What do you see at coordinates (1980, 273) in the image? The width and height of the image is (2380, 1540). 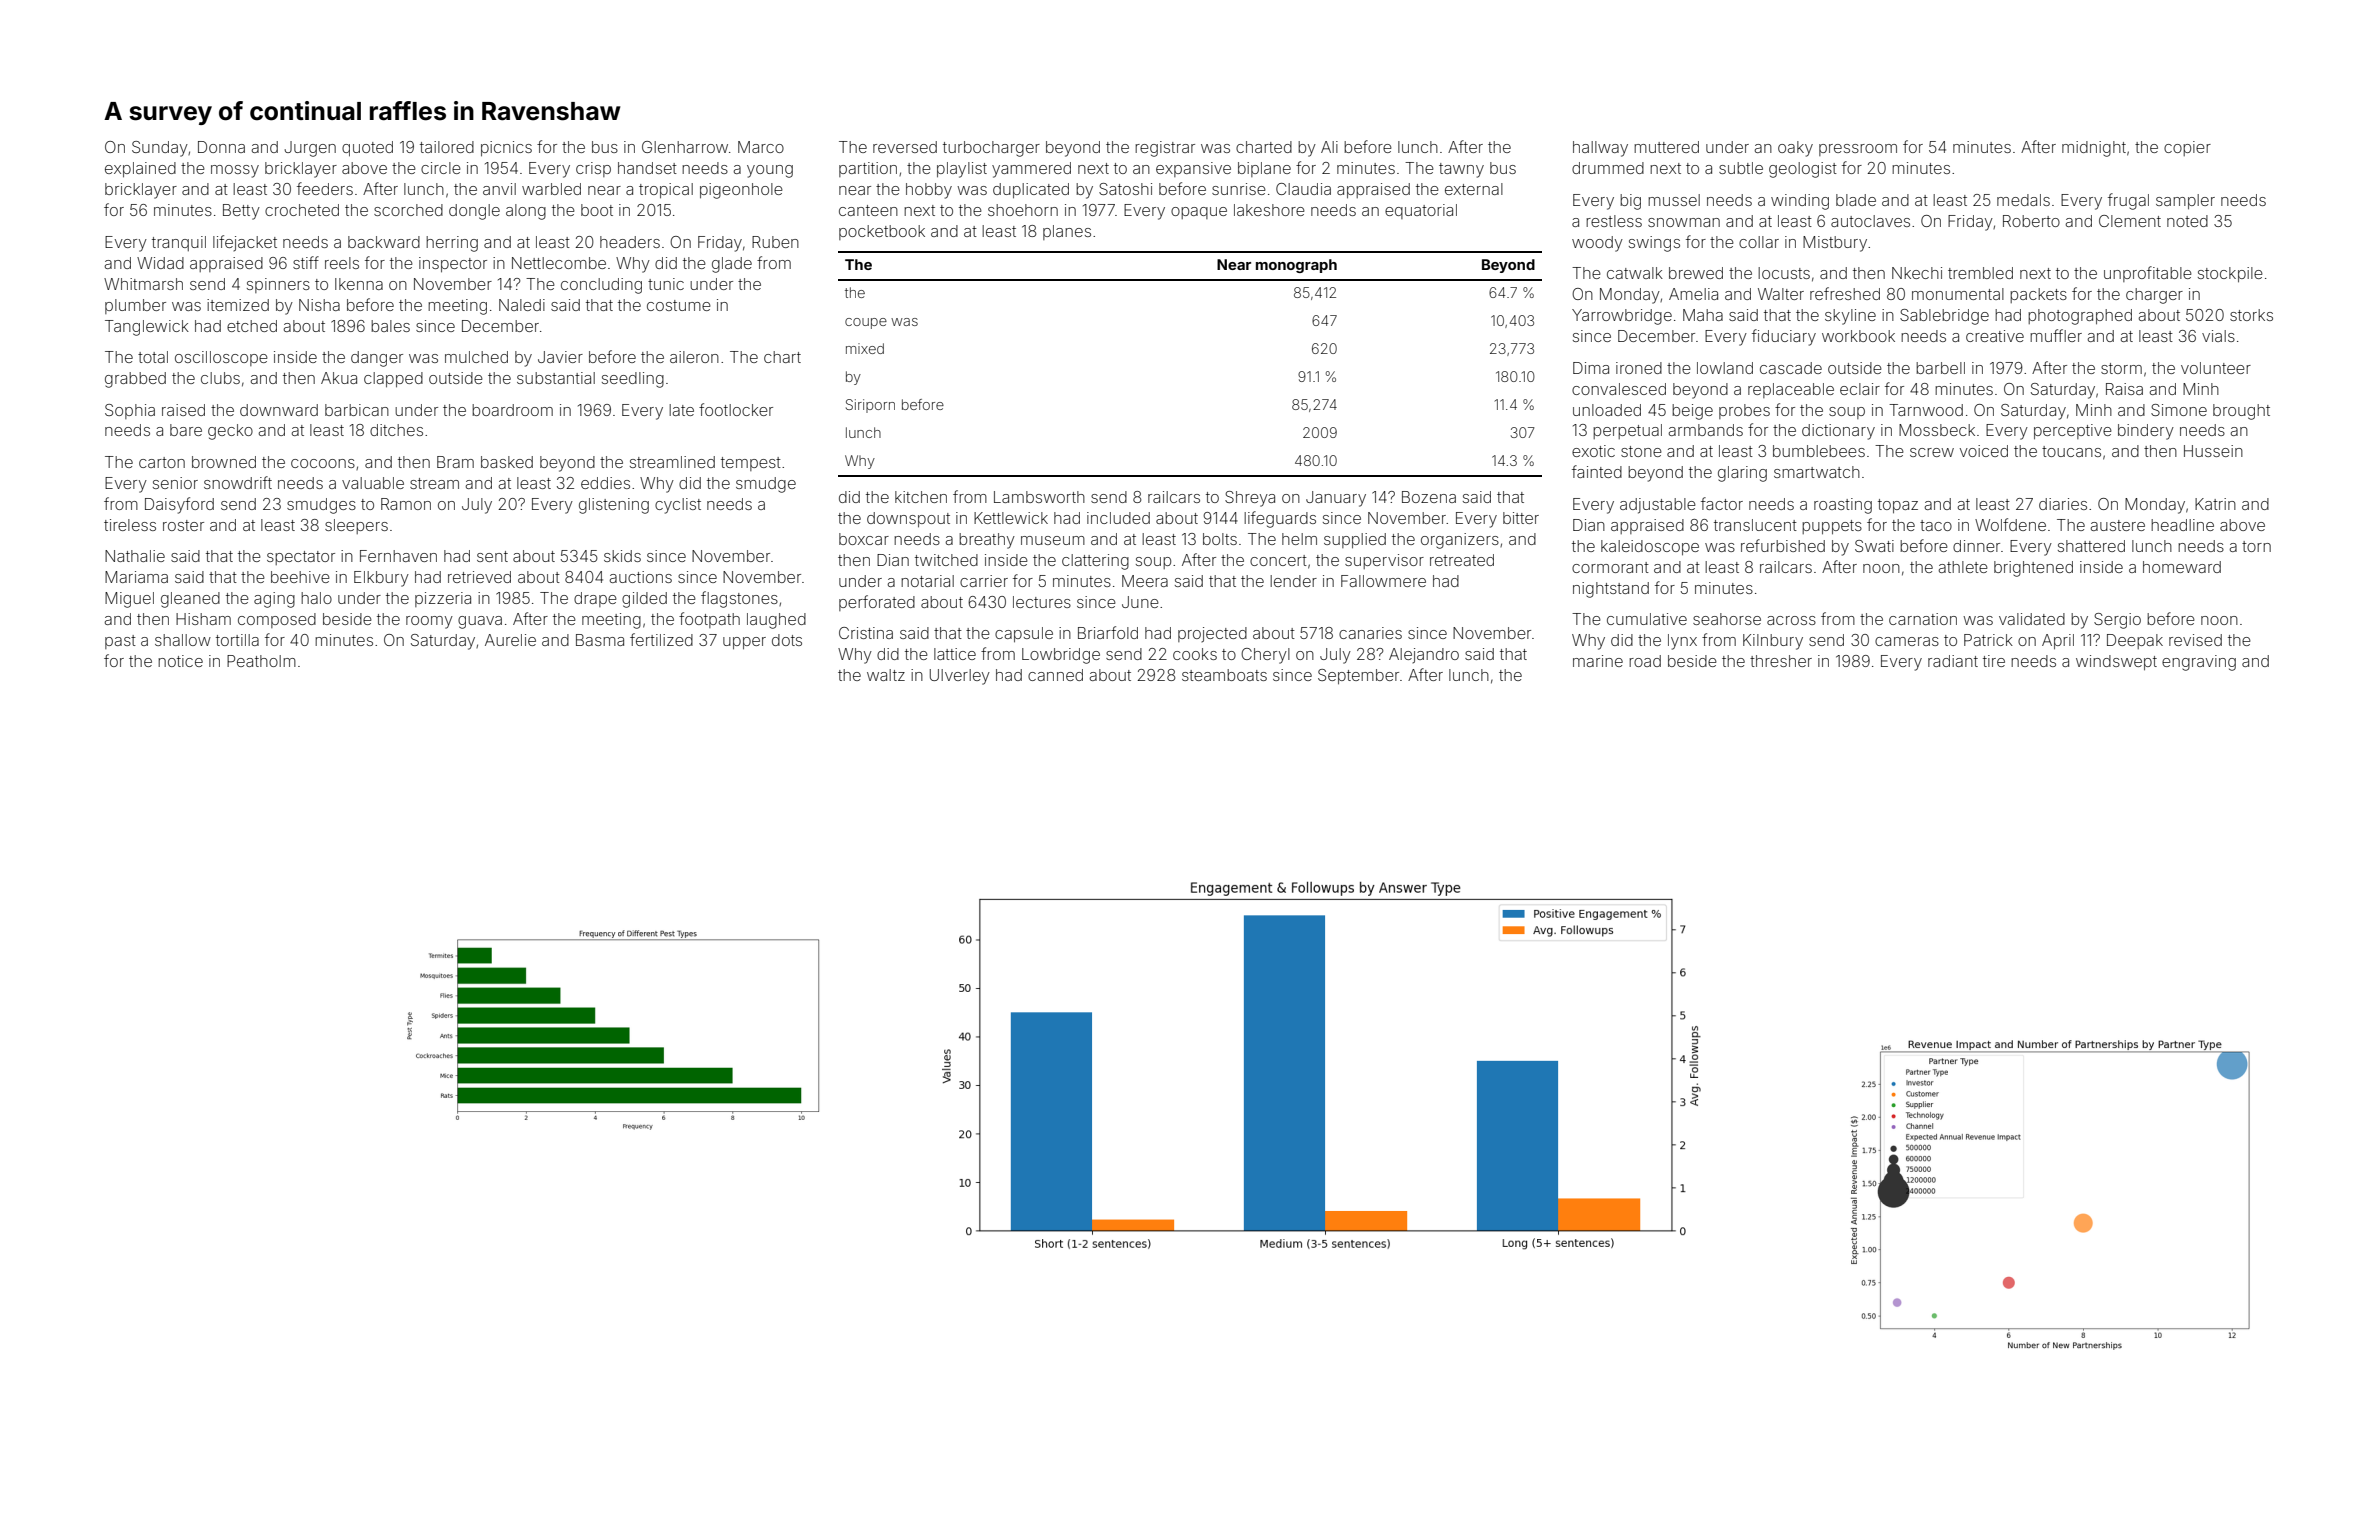 I see `trembled` at bounding box center [1980, 273].
